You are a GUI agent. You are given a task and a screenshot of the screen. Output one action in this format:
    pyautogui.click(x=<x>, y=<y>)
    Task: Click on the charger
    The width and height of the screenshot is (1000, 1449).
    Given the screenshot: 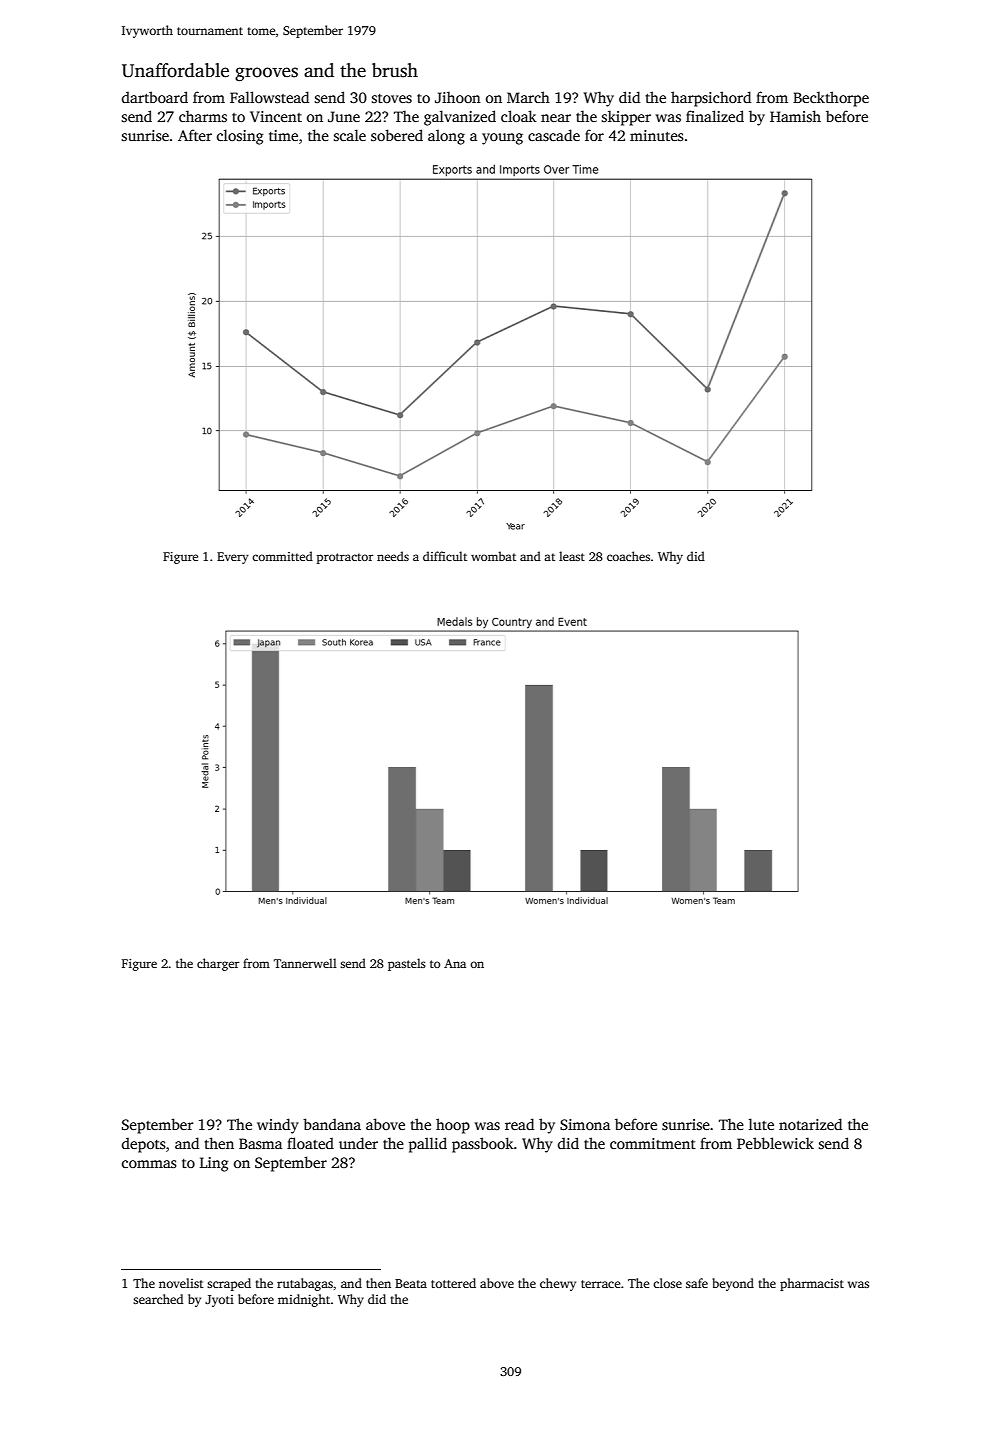 What is the action you would take?
    pyautogui.click(x=218, y=964)
